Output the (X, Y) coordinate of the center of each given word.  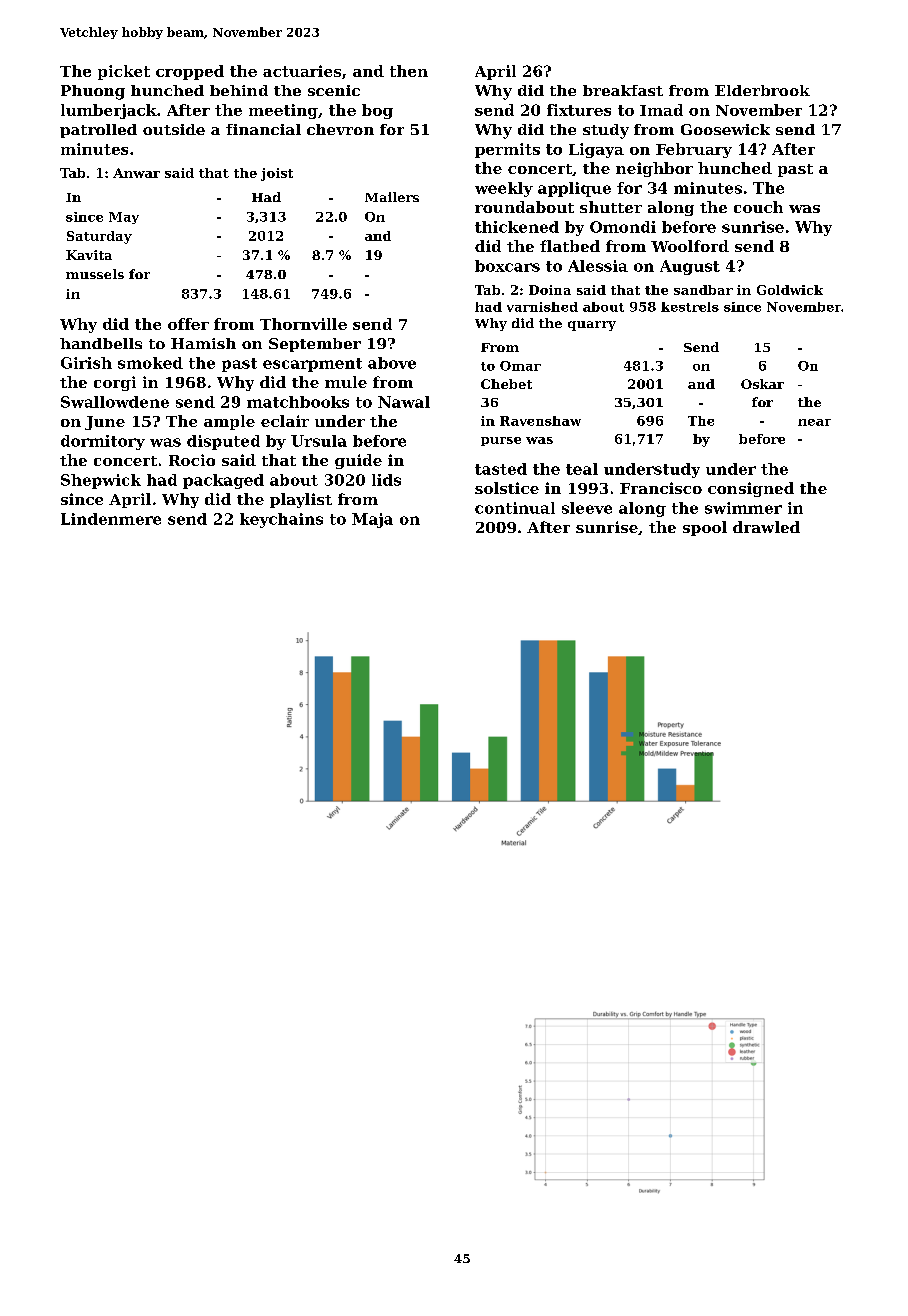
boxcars (507, 266)
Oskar (762, 384)
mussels (95, 274)
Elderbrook (762, 90)
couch (758, 207)
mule (346, 382)
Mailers (392, 197)
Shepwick (101, 481)
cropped (190, 72)
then (409, 71)
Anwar (136, 173)
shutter (611, 207)
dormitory (103, 442)
